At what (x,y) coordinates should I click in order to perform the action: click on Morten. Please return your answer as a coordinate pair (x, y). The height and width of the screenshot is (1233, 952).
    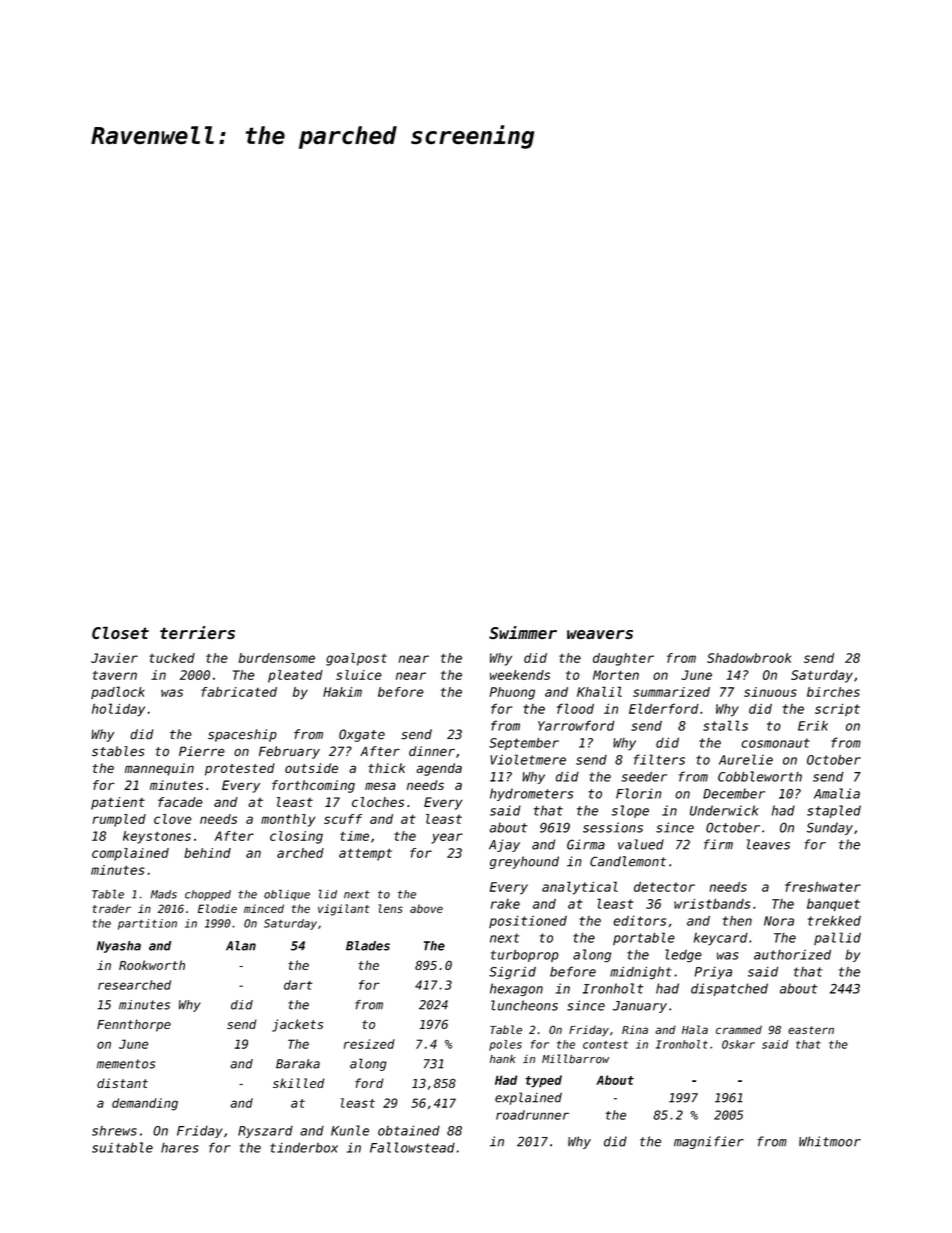
    Looking at the image, I should click on (616, 675).
